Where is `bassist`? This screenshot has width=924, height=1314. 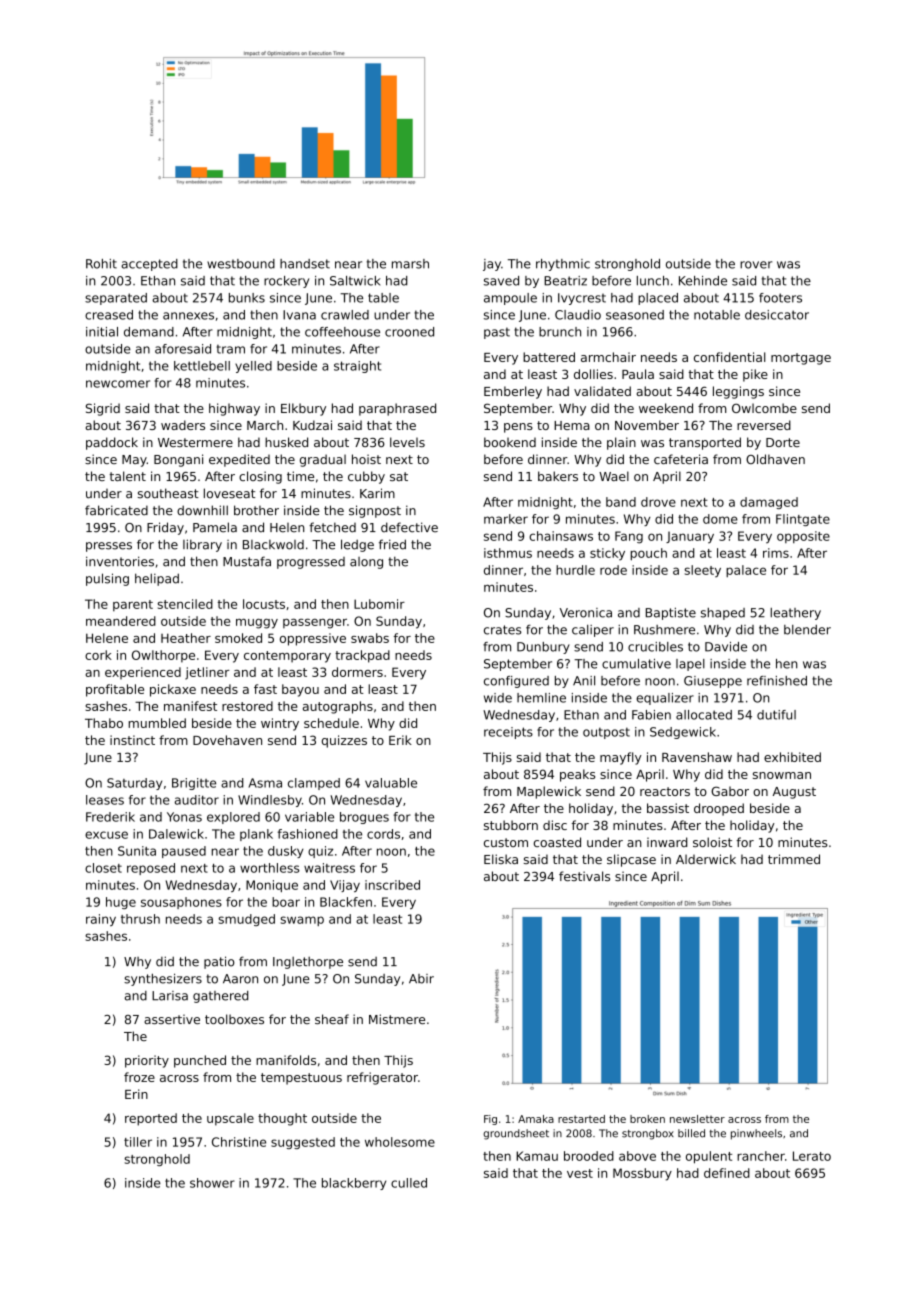 bassist is located at coordinates (668, 808).
